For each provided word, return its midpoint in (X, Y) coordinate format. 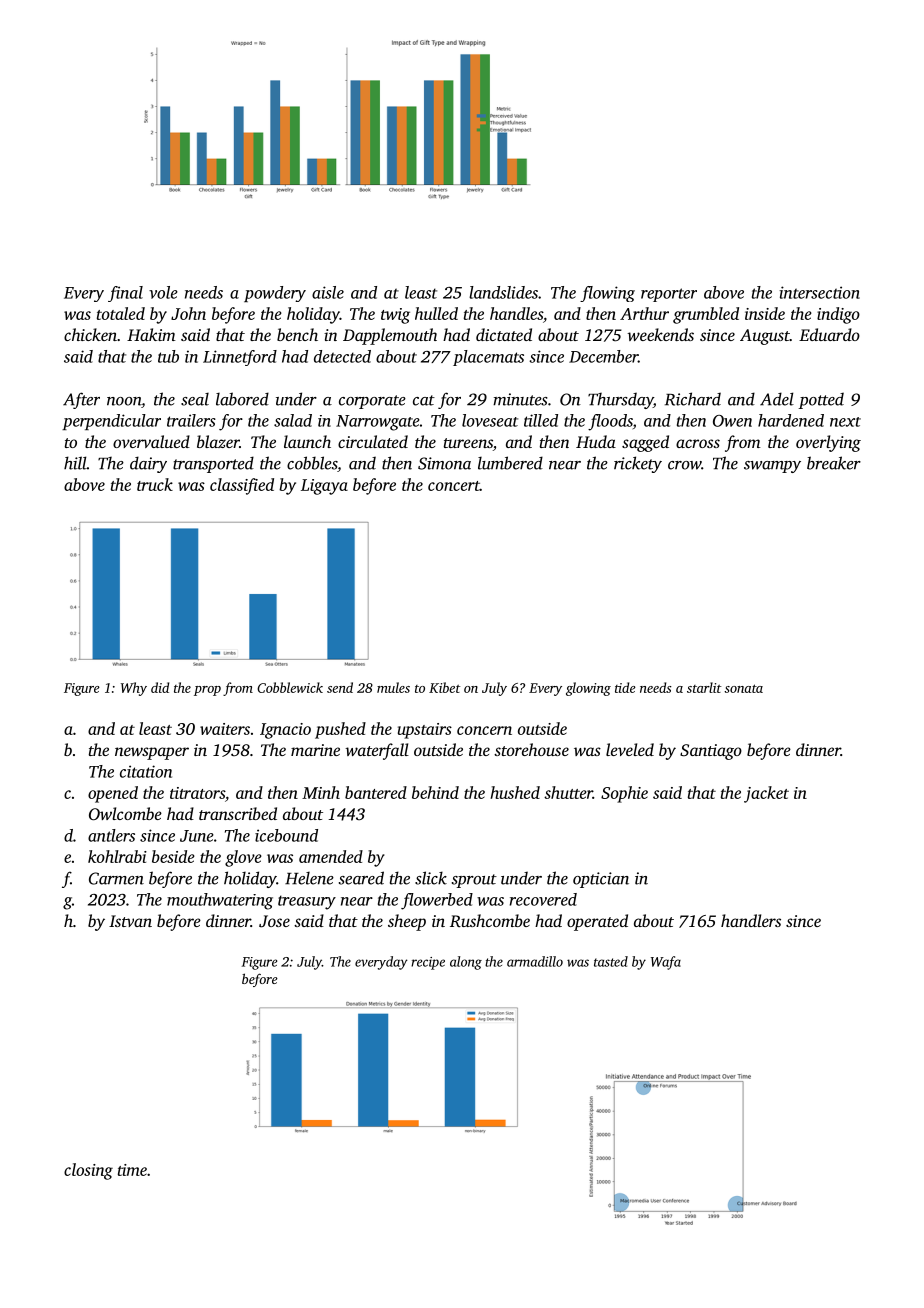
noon (124, 401)
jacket (766, 794)
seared (361, 878)
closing (88, 1171)
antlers (111, 835)
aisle (328, 292)
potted (821, 400)
